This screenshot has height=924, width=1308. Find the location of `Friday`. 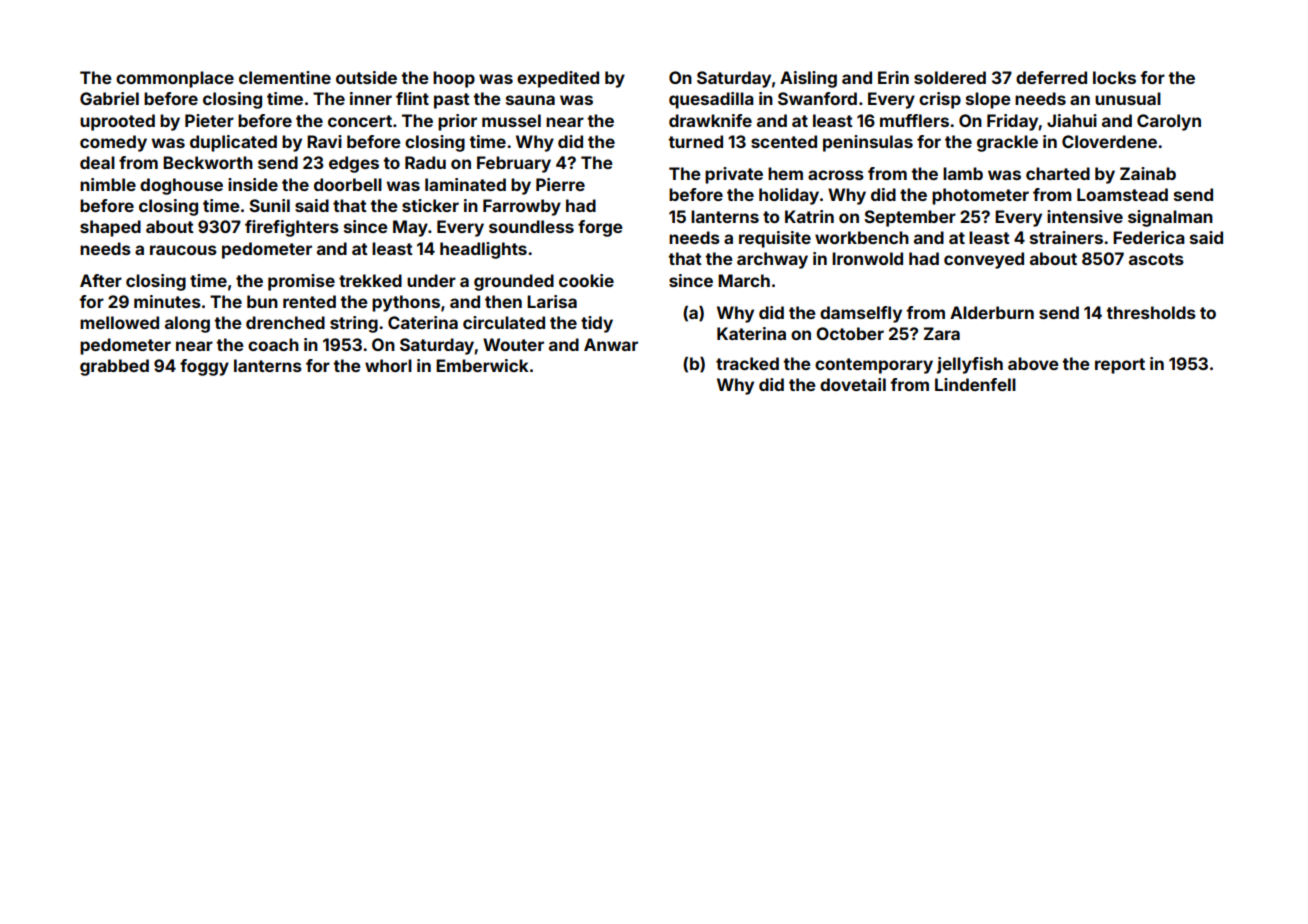

Friday is located at coordinates (1013, 122).
